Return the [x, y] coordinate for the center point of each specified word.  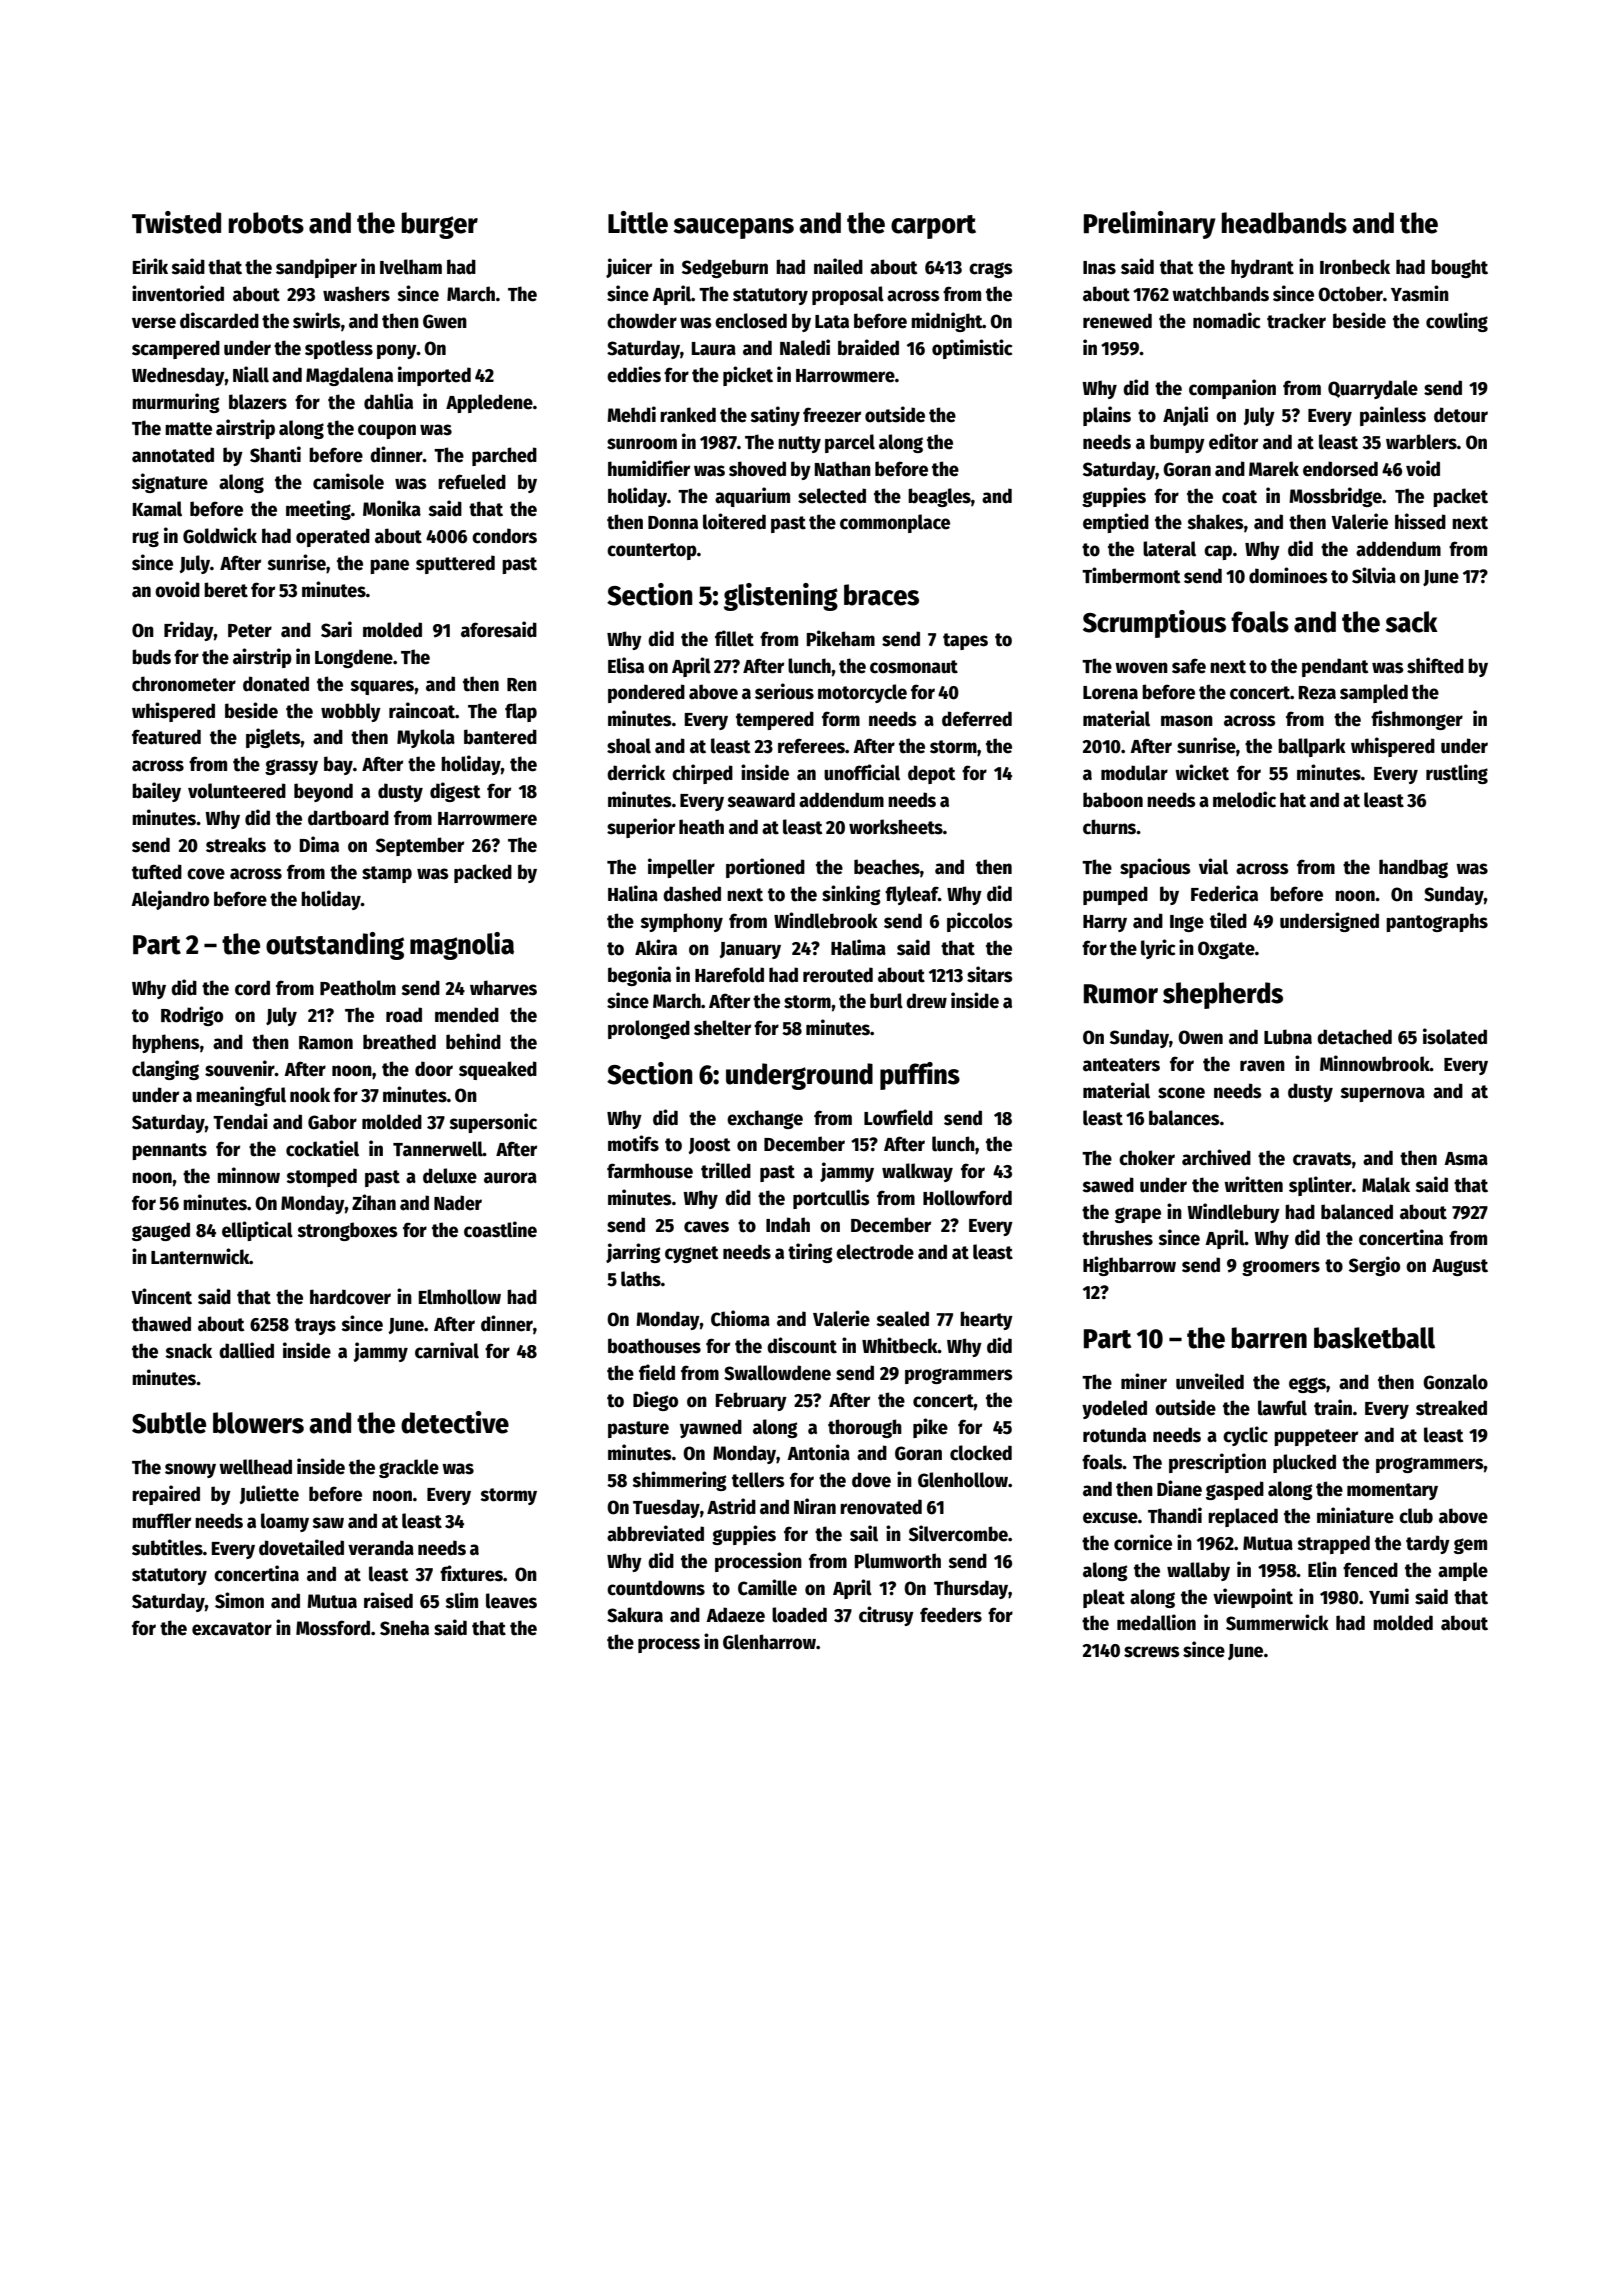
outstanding [335, 946]
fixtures [471, 1573]
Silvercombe [958, 1533]
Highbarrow [1129, 1266]
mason [1187, 721]
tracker [1296, 321]
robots [266, 223]
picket [748, 376]
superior [641, 828]
